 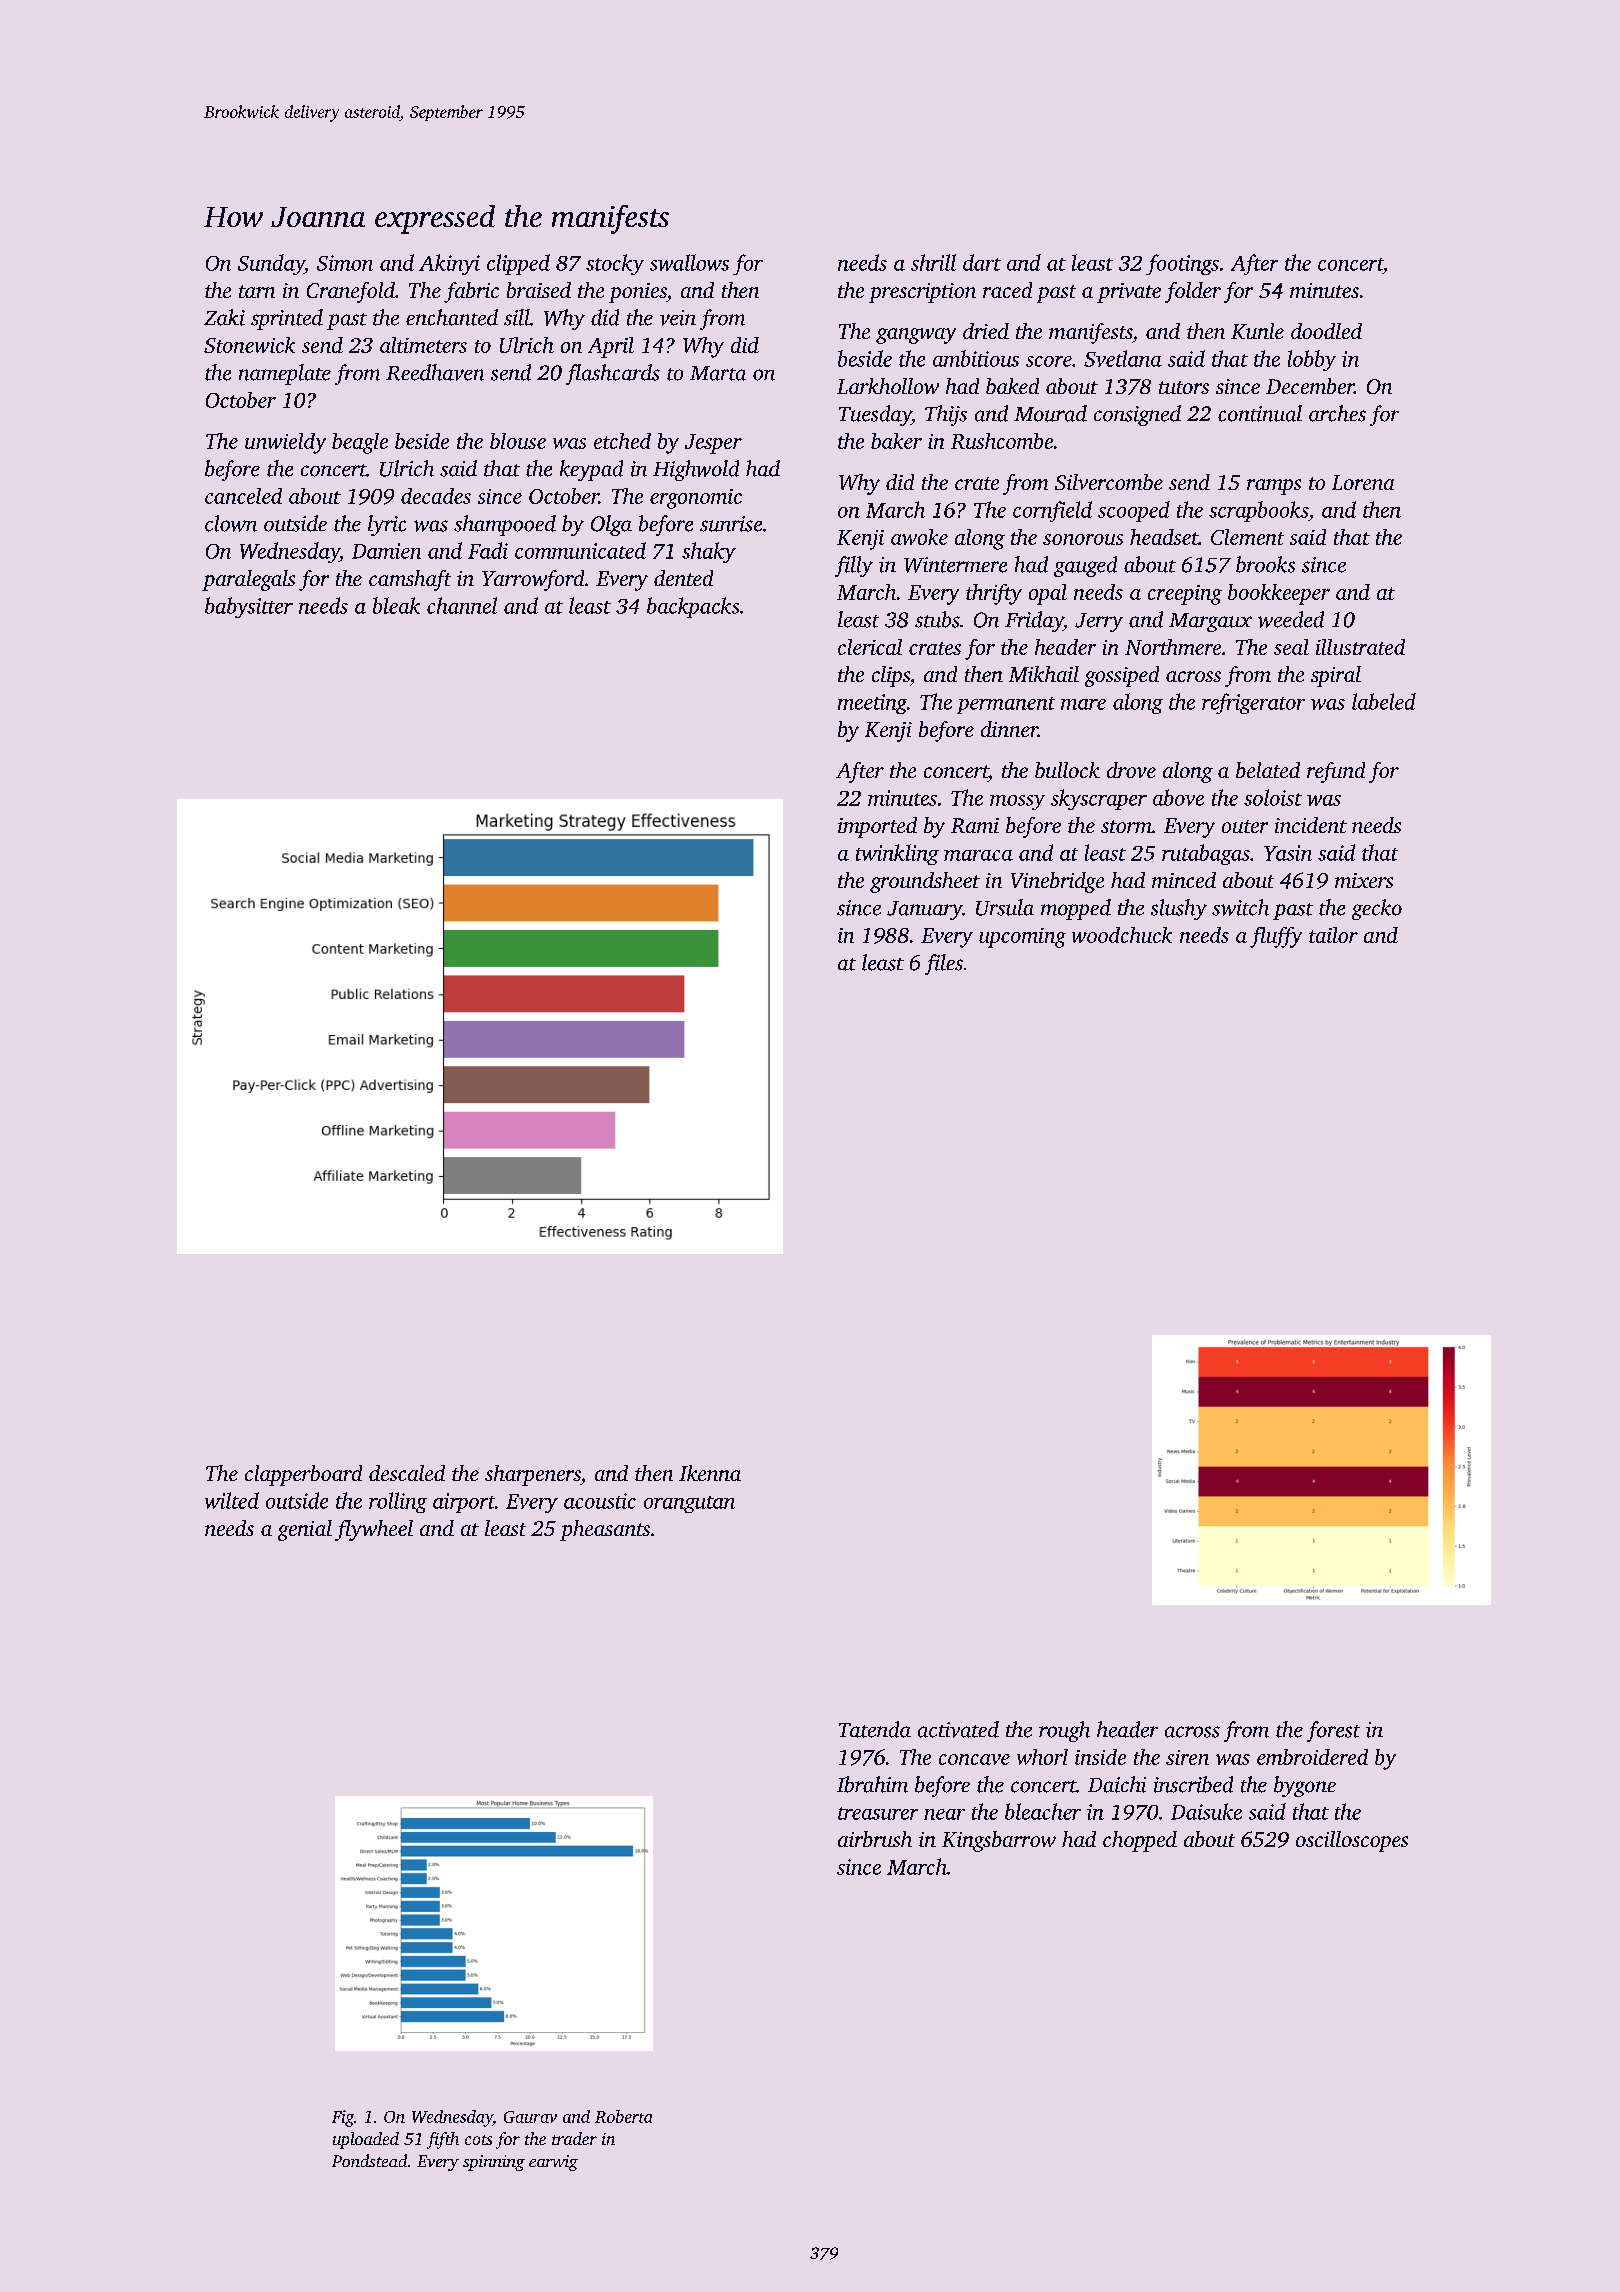 What do you see at coordinates (407, 1473) in the screenshot?
I see `descaled` at bounding box center [407, 1473].
